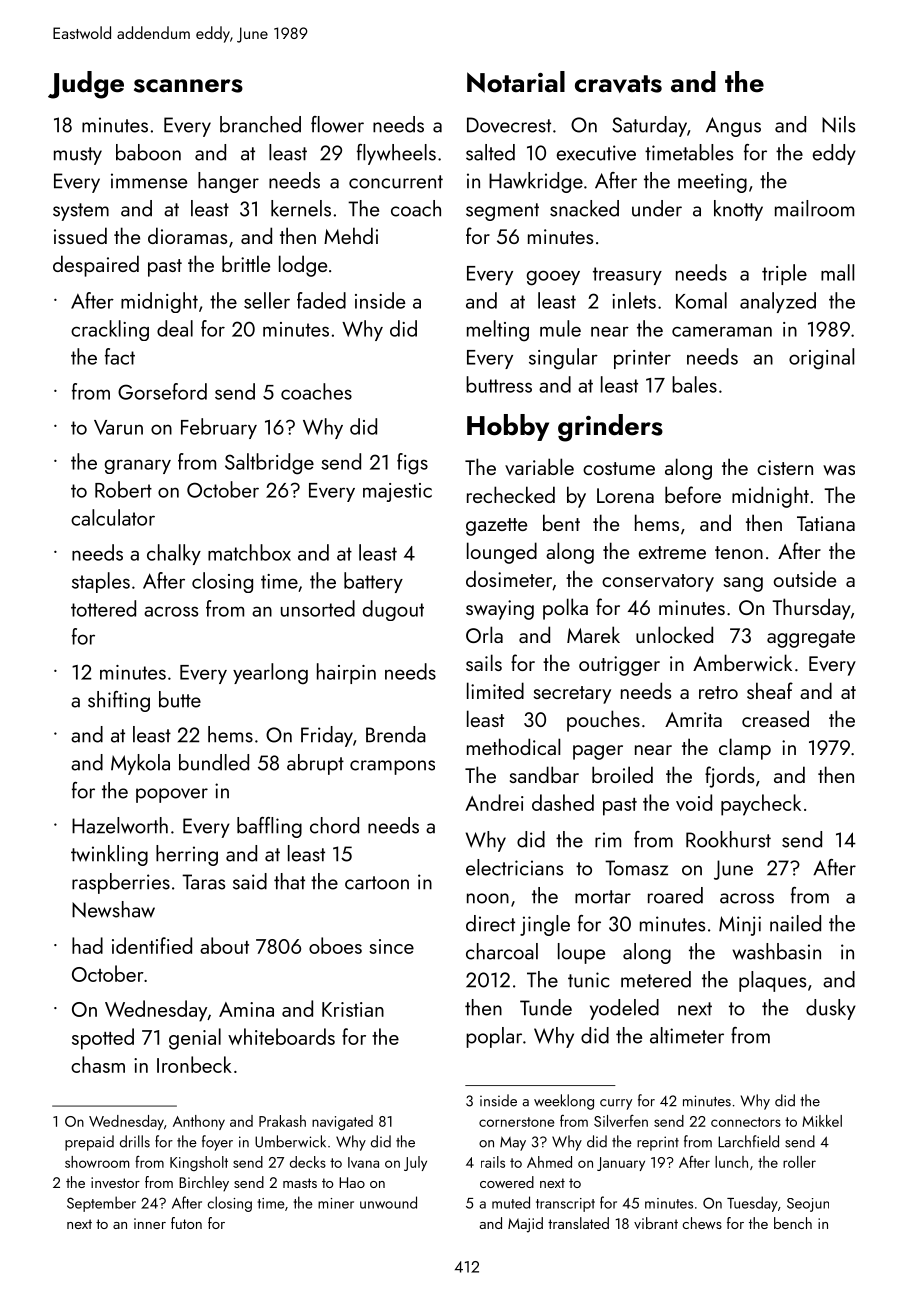 The width and height of the page is (908, 1316). What do you see at coordinates (246, 263) in the page?
I see `brittle` at bounding box center [246, 263].
